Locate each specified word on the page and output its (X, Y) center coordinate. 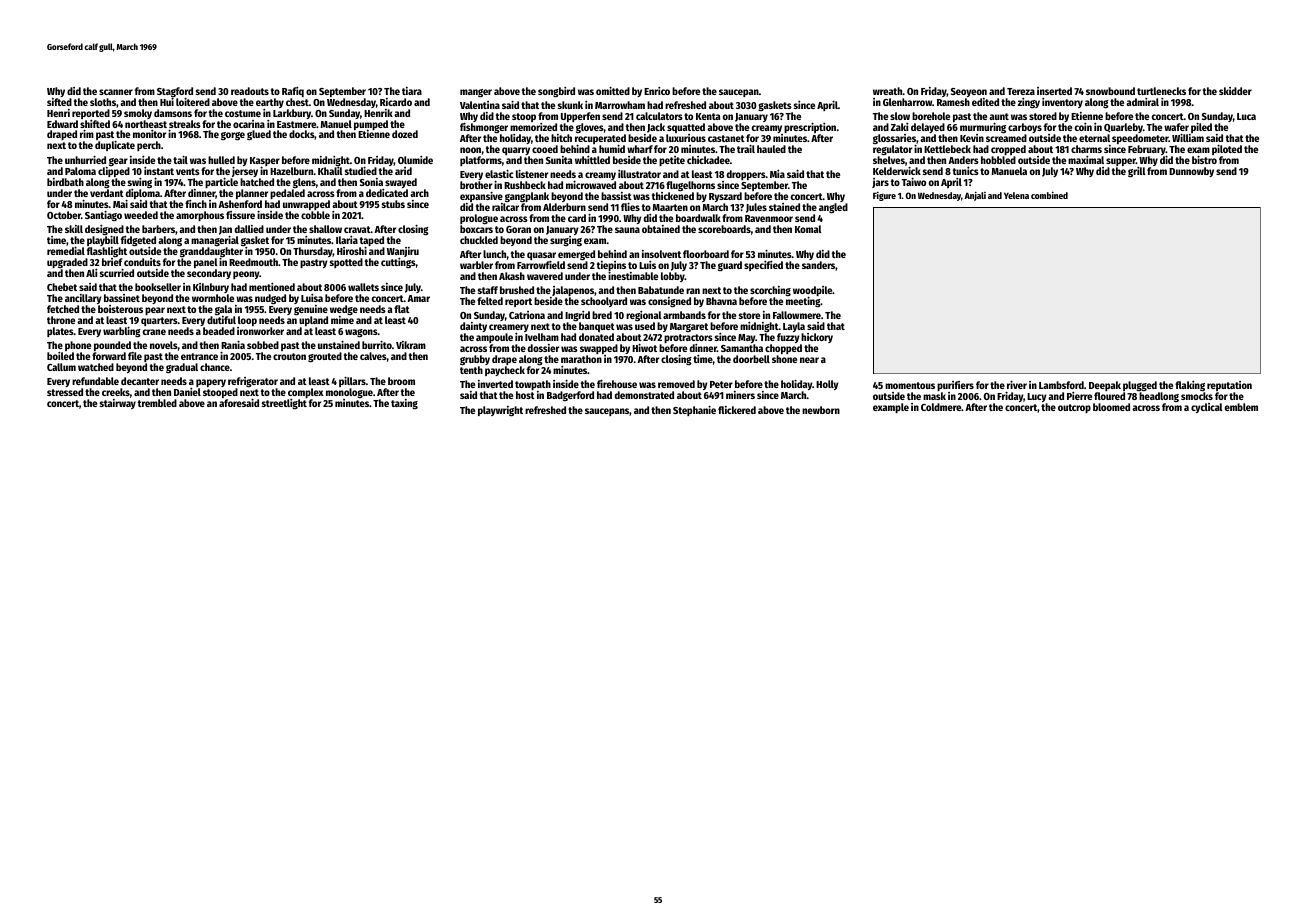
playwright (500, 411)
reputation (1229, 386)
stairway (118, 404)
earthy (270, 103)
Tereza (1021, 91)
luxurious (686, 138)
